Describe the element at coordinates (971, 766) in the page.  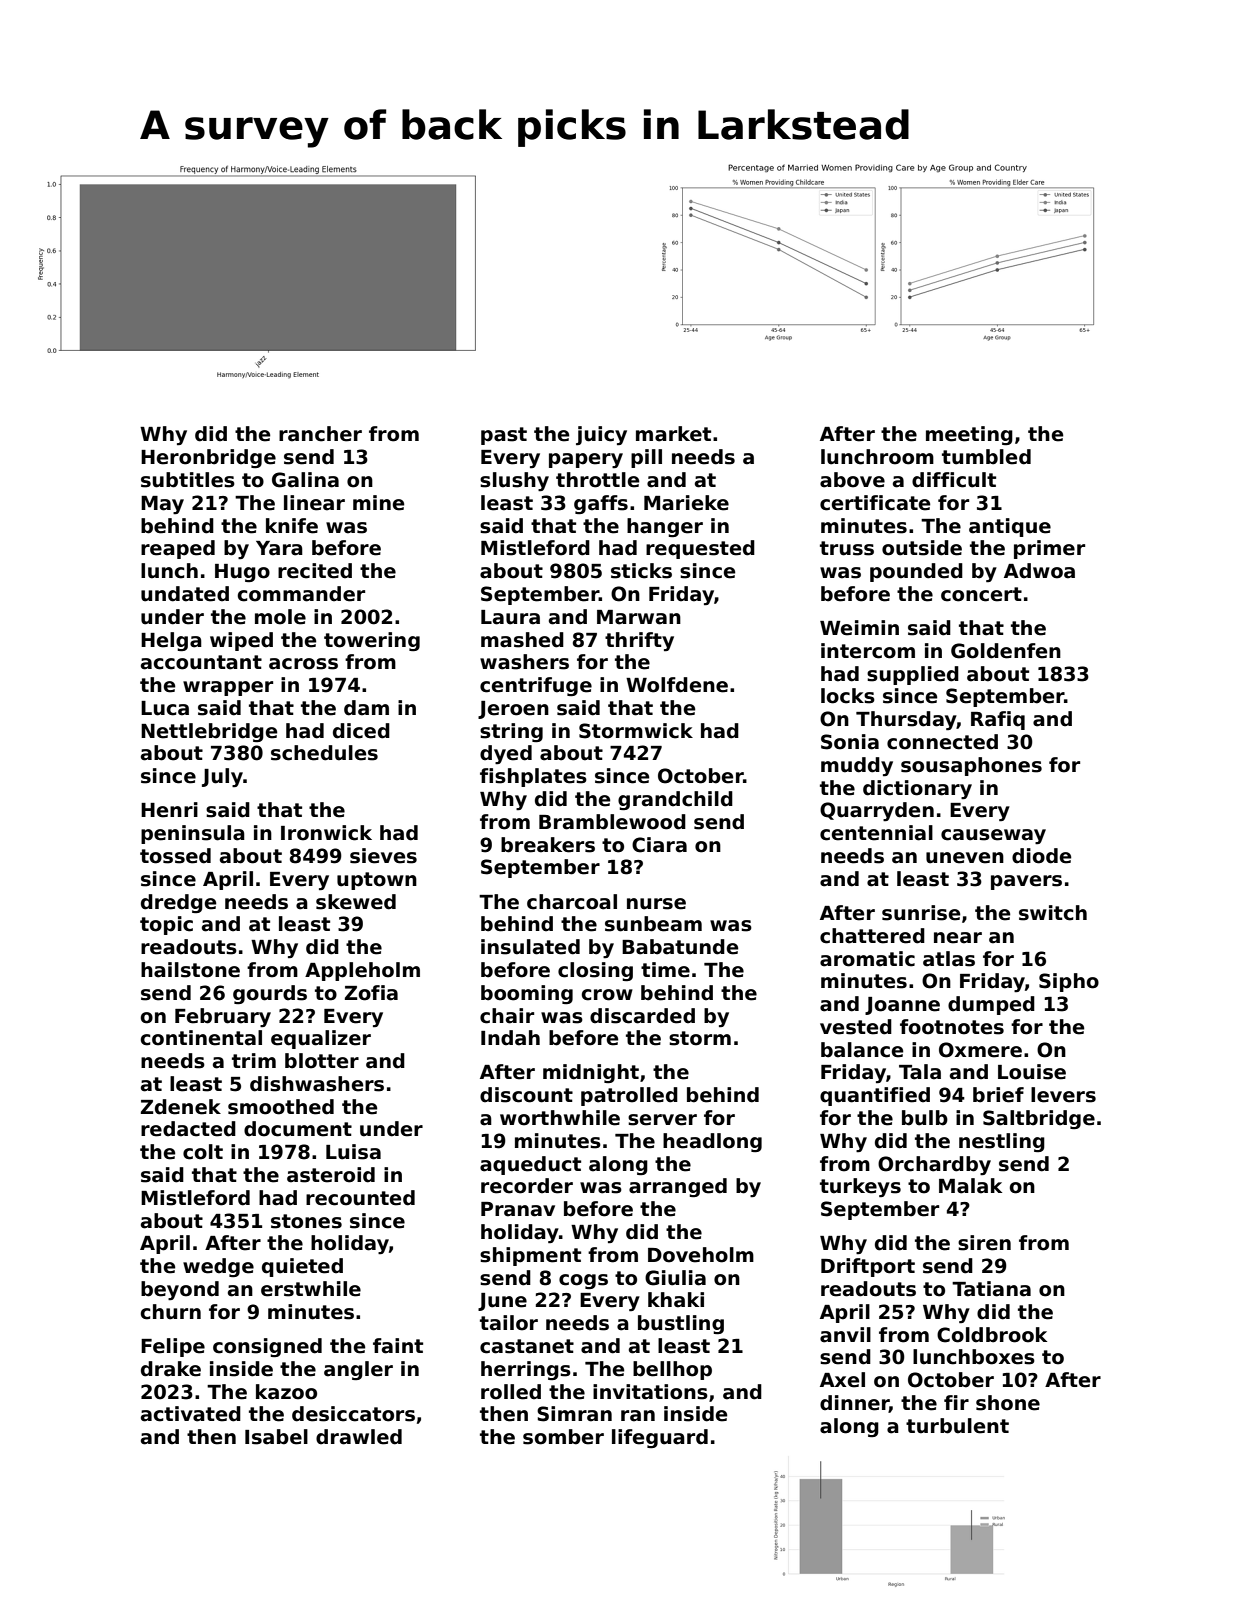
I see `sousaphones` at that location.
